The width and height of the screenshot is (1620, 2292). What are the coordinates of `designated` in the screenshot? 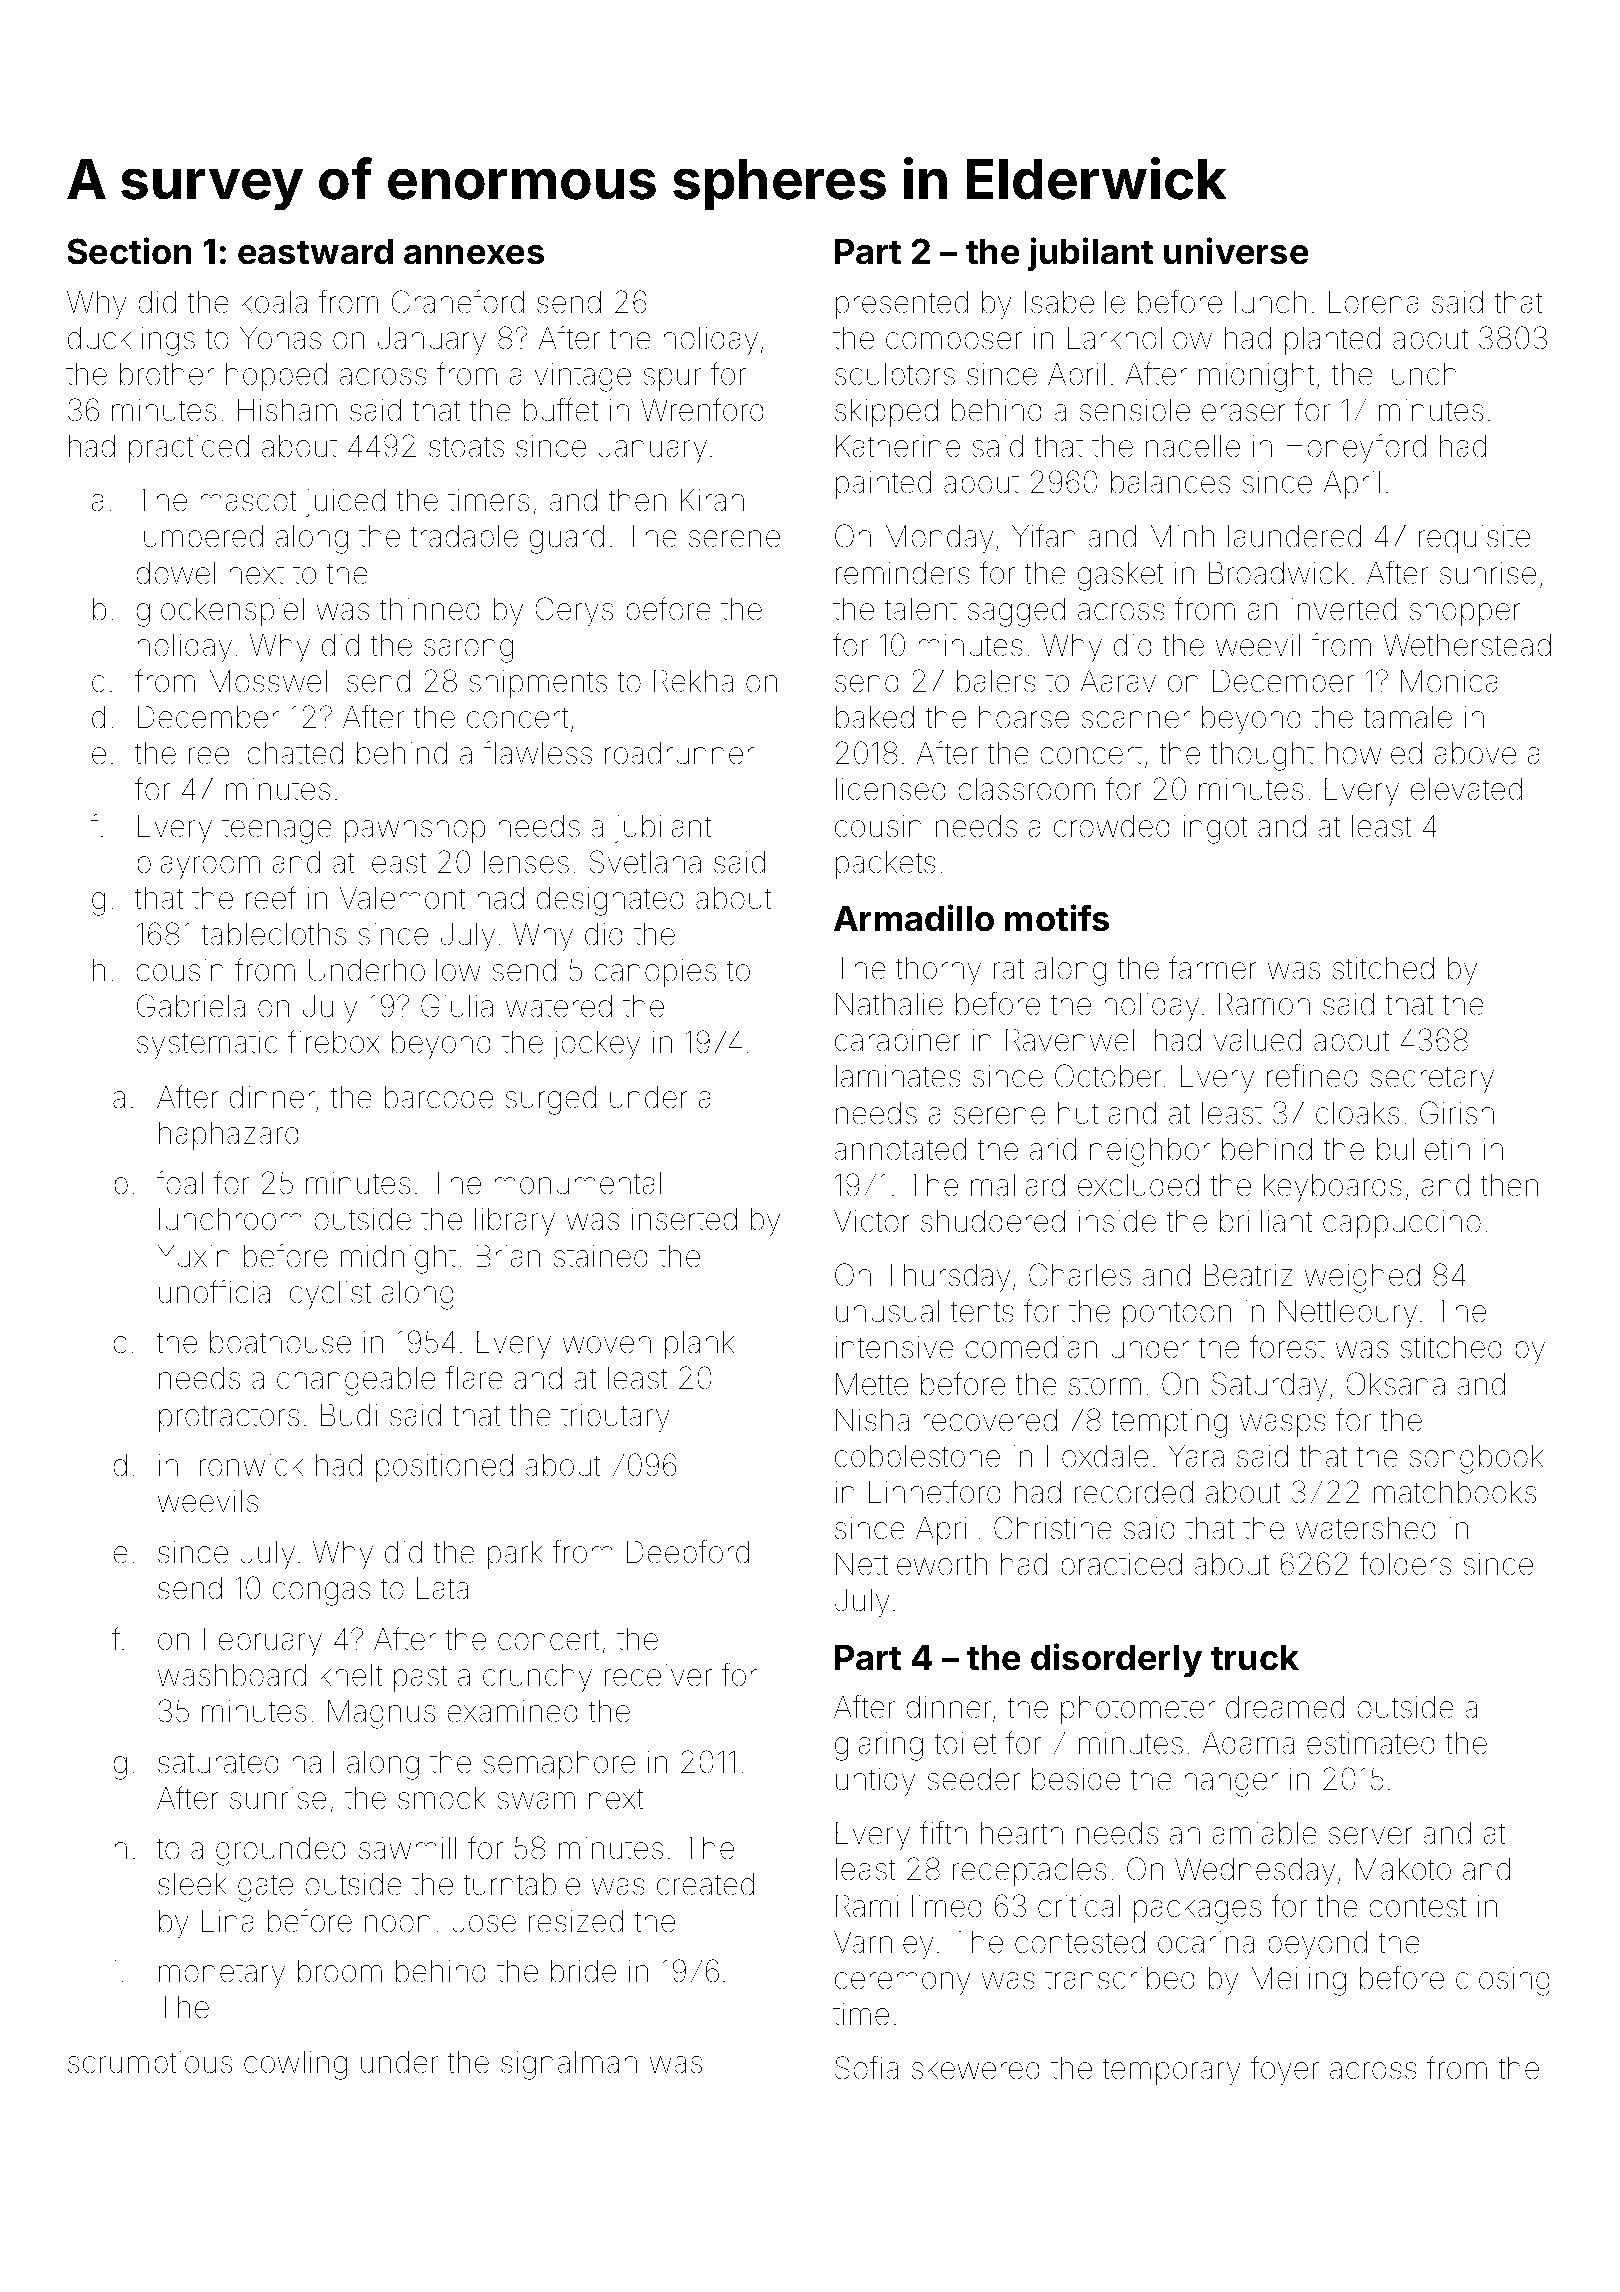 It's located at (610, 901).
